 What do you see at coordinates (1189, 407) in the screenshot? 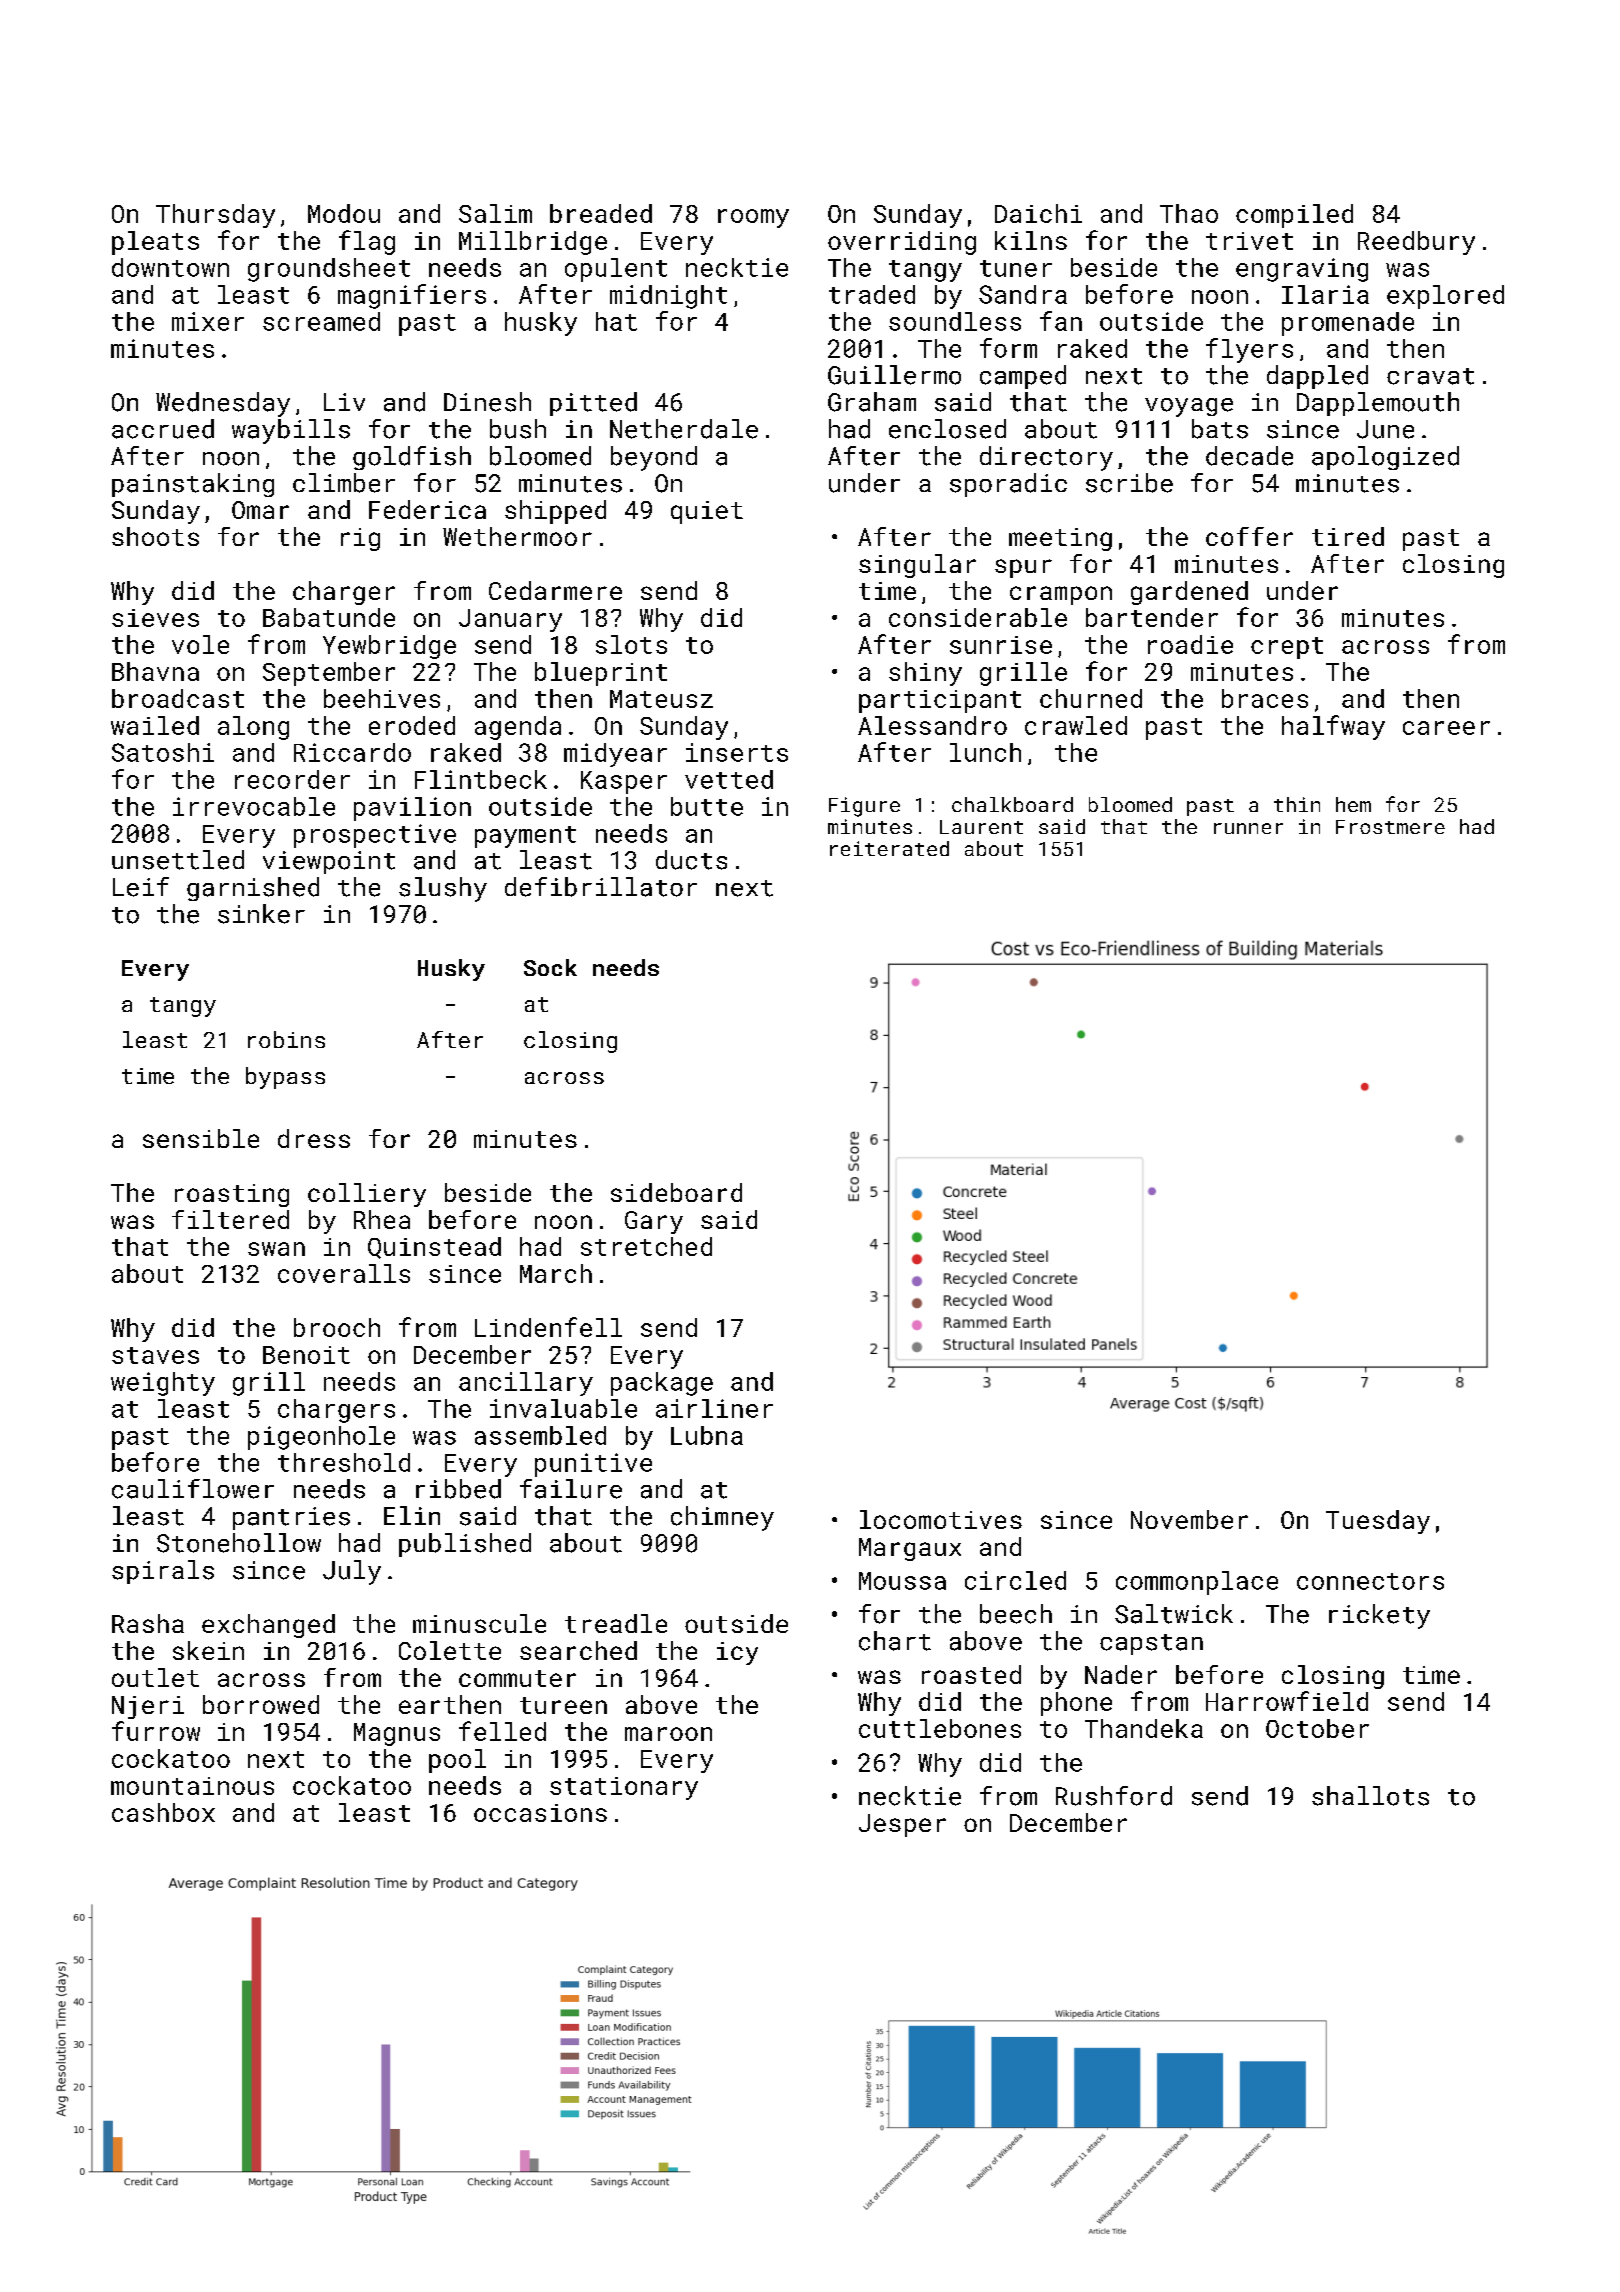
I see `voyage` at bounding box center [1189, 407].
